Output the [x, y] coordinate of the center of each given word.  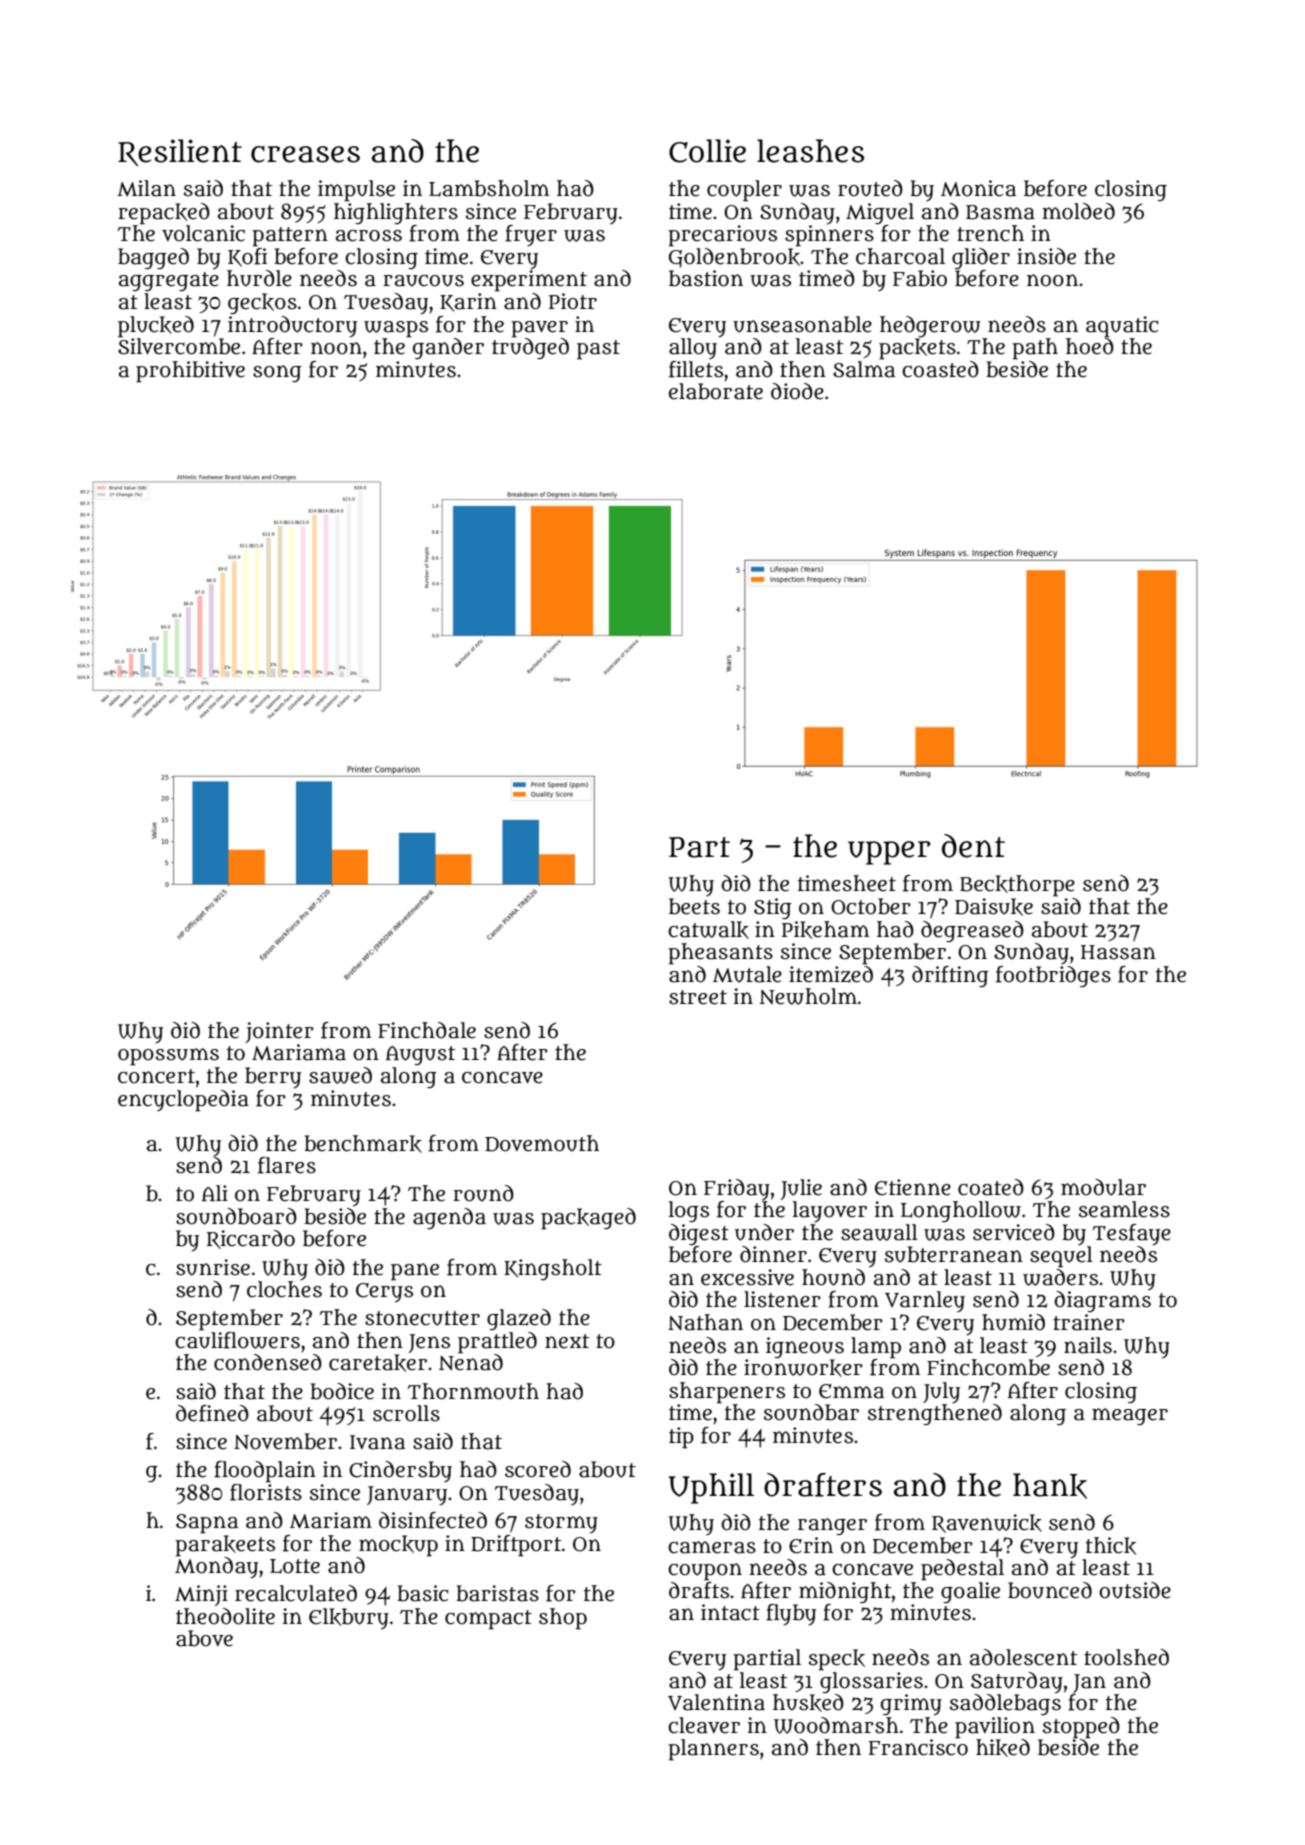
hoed [1090, 346]
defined [212, 1413]
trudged [530, 348]
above [204, 1638]
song [277, 373]
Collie [707, 151]
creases [305, 154]
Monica [978, 188]
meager [1130, 1416]
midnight [845, 1592]
